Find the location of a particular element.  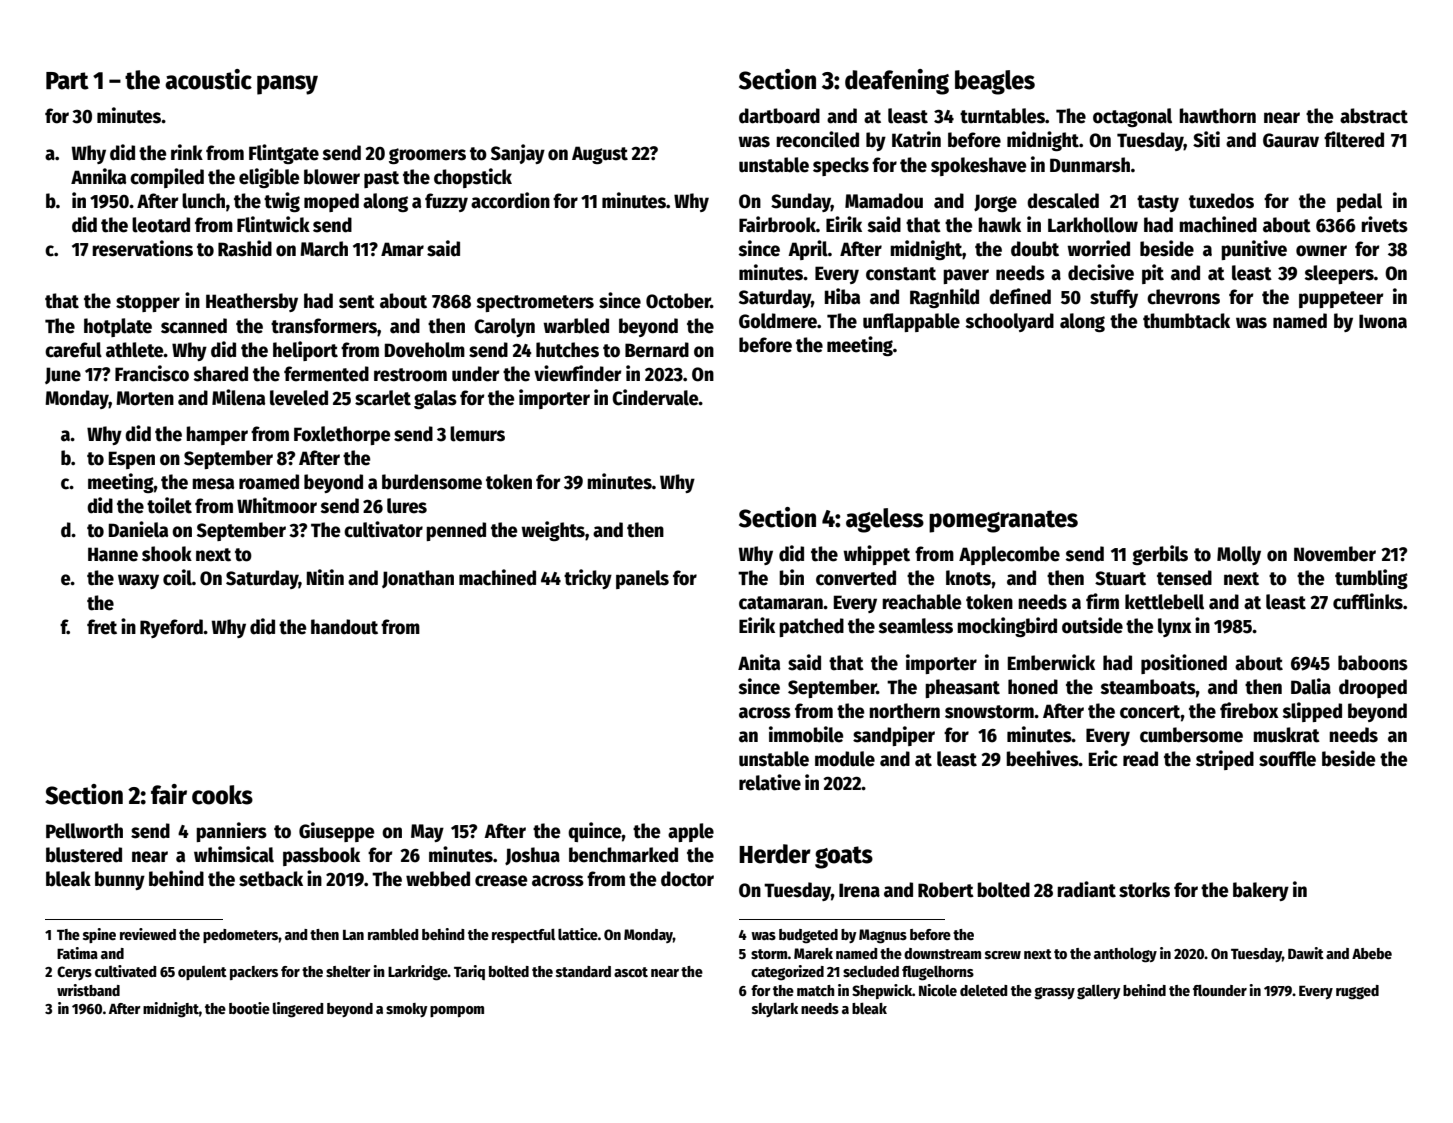

weights is located at coordinates (553, 531).
